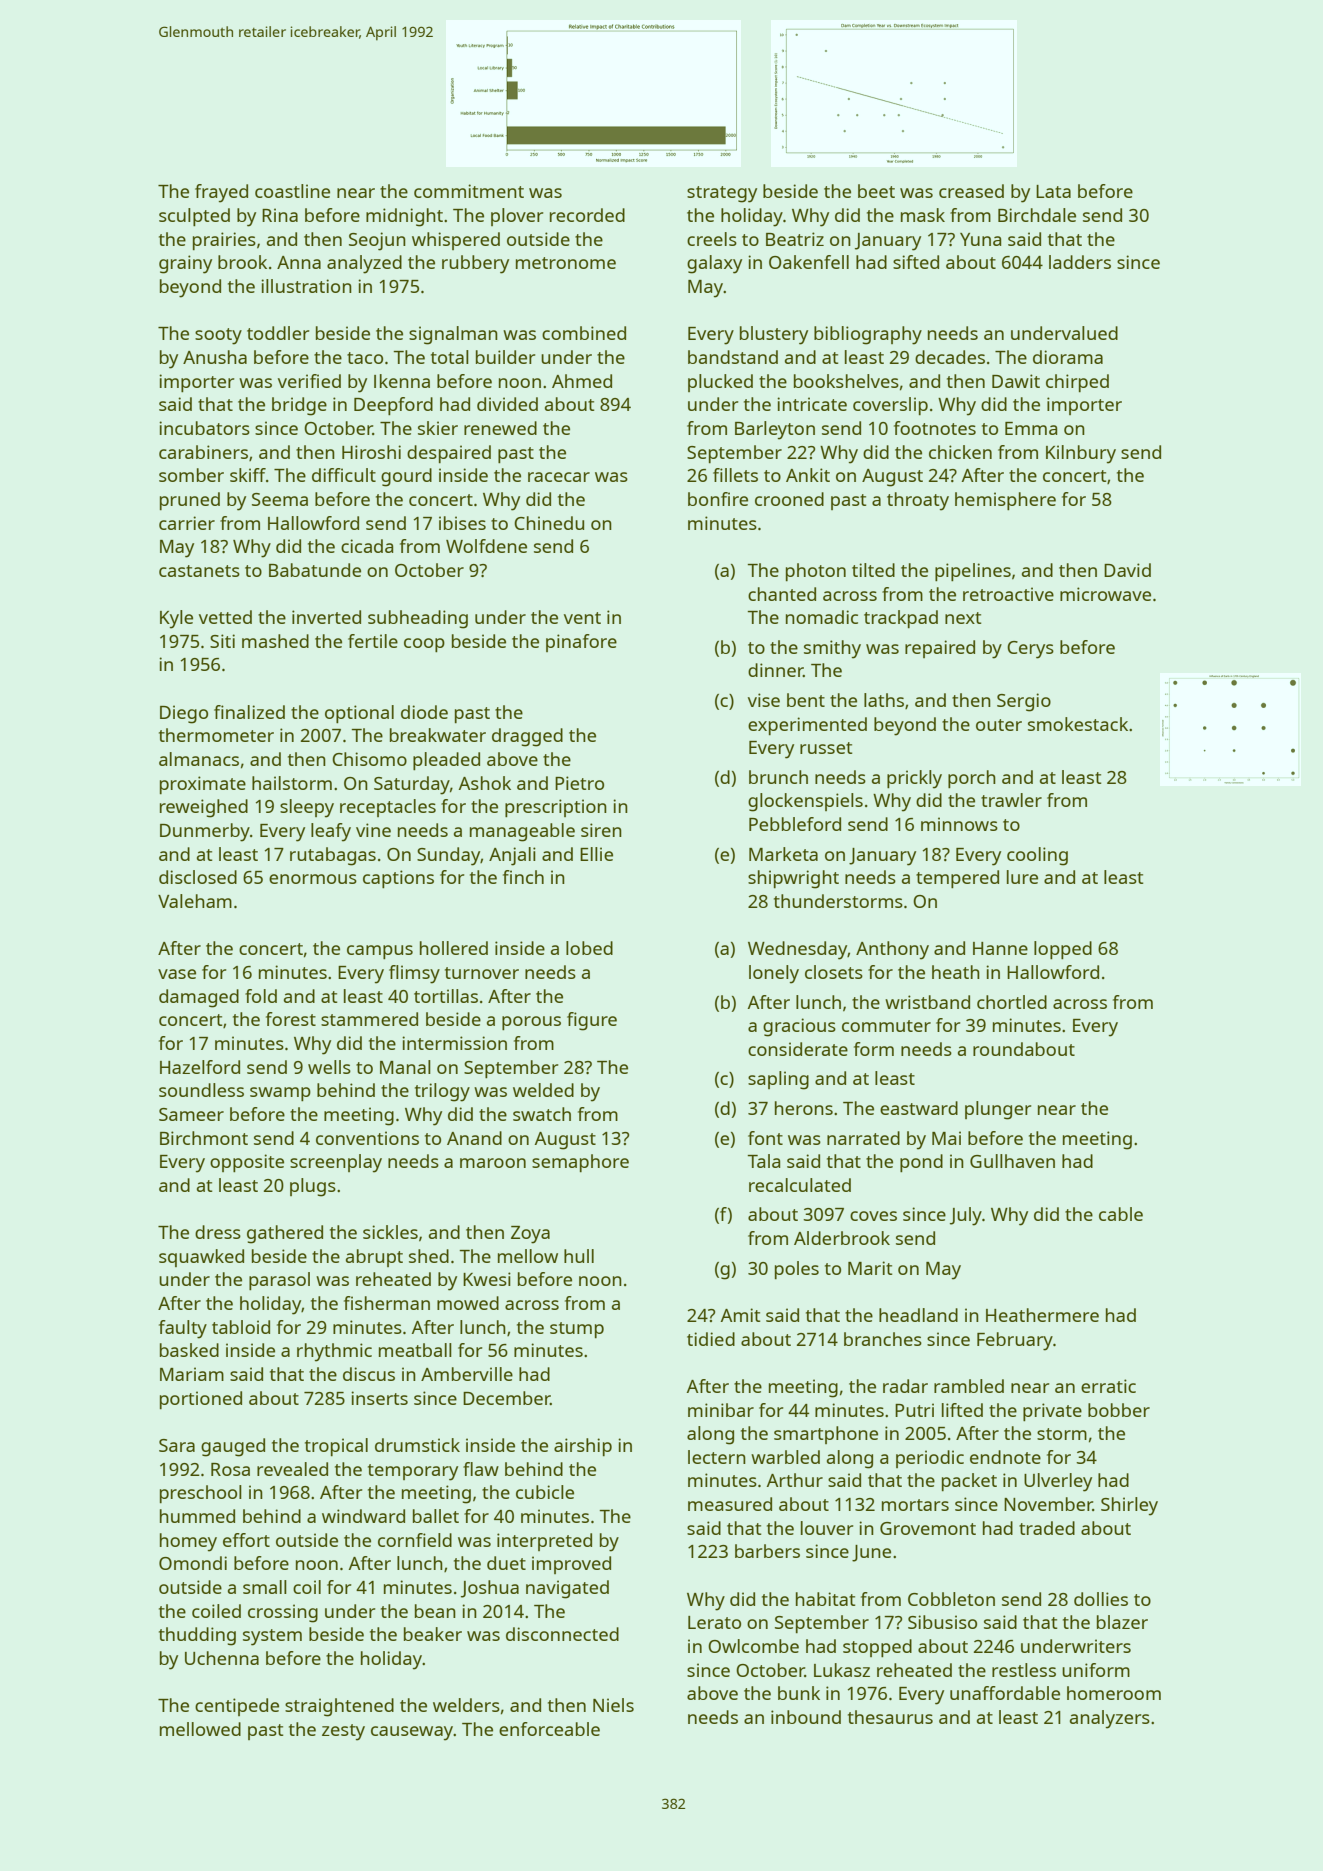 Image resolution: width=1323 pixels, height=1871 pixels. What do you see at coordinates (424, 712) in the page?
I see `diode` at bounding box center [424, 712].
